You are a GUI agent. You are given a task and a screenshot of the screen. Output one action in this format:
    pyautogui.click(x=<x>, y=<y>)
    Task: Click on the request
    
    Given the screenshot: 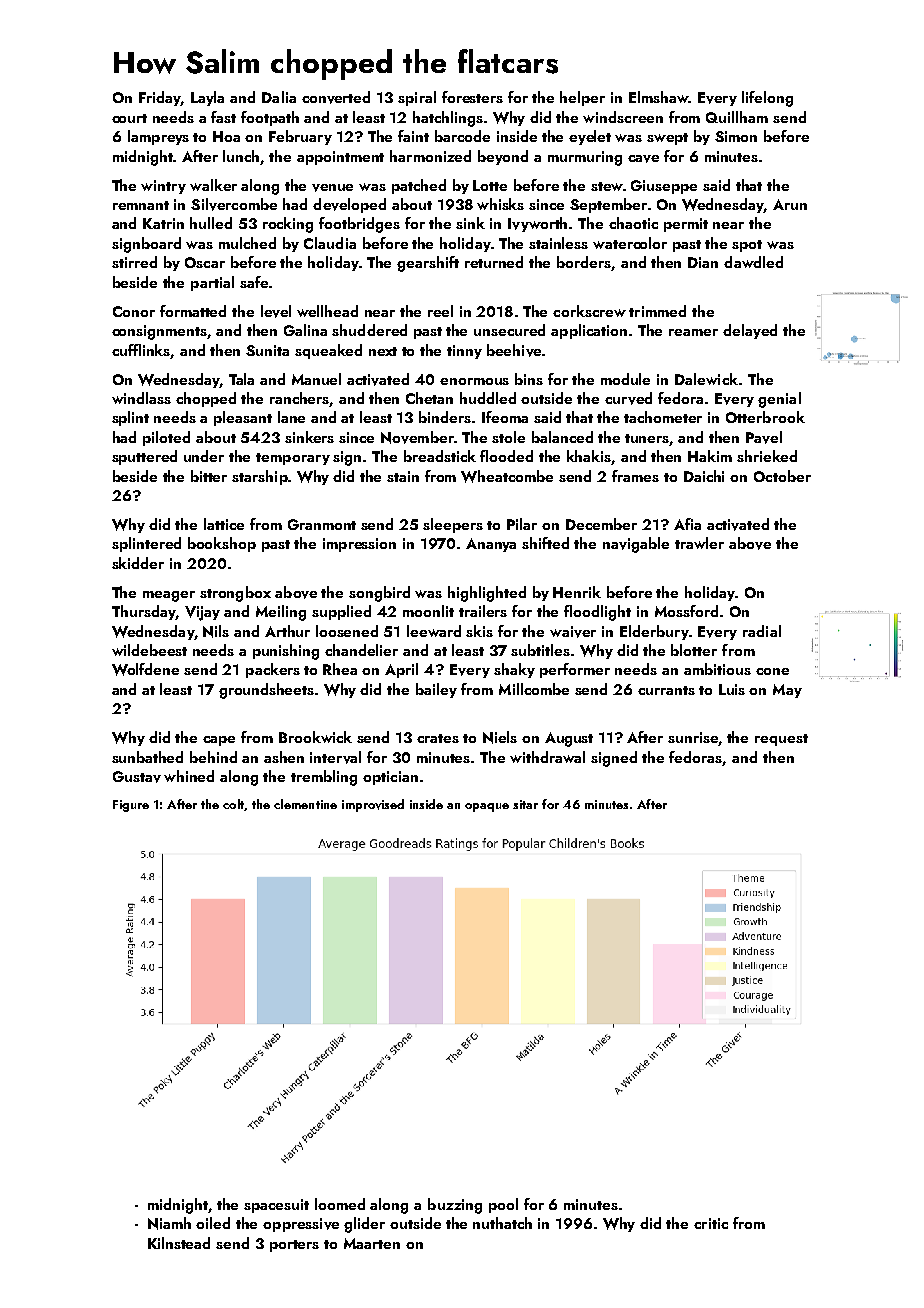 What is the action you would take?
    pyautogui.click(x=781, y=740)
